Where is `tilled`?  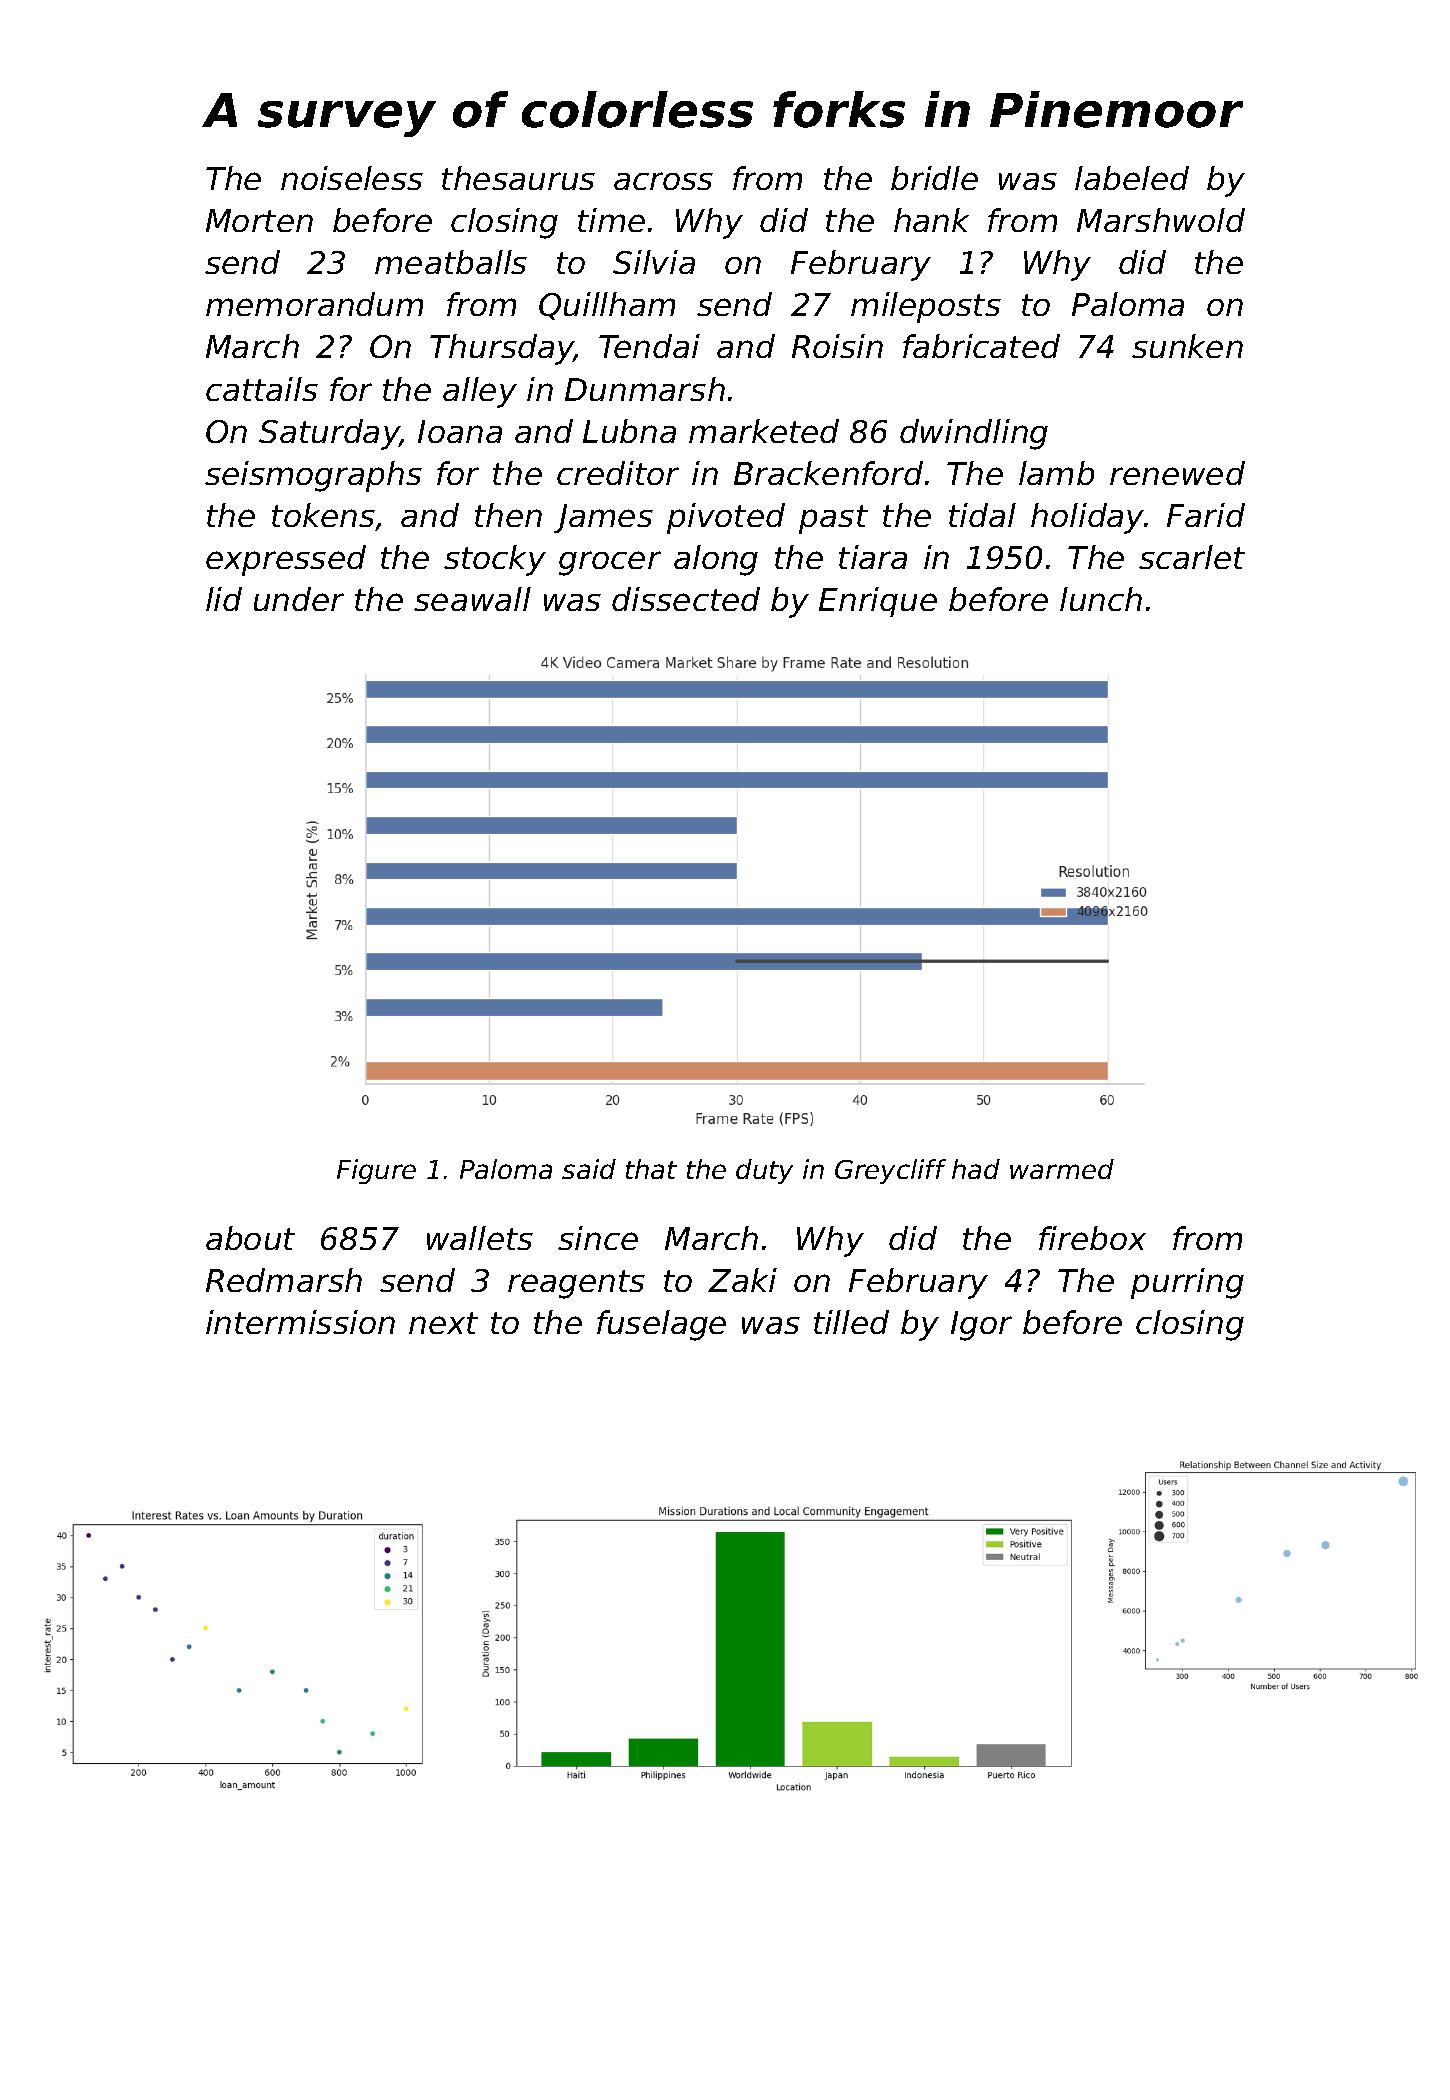 tilled is located at coordinates (851, 1322).
